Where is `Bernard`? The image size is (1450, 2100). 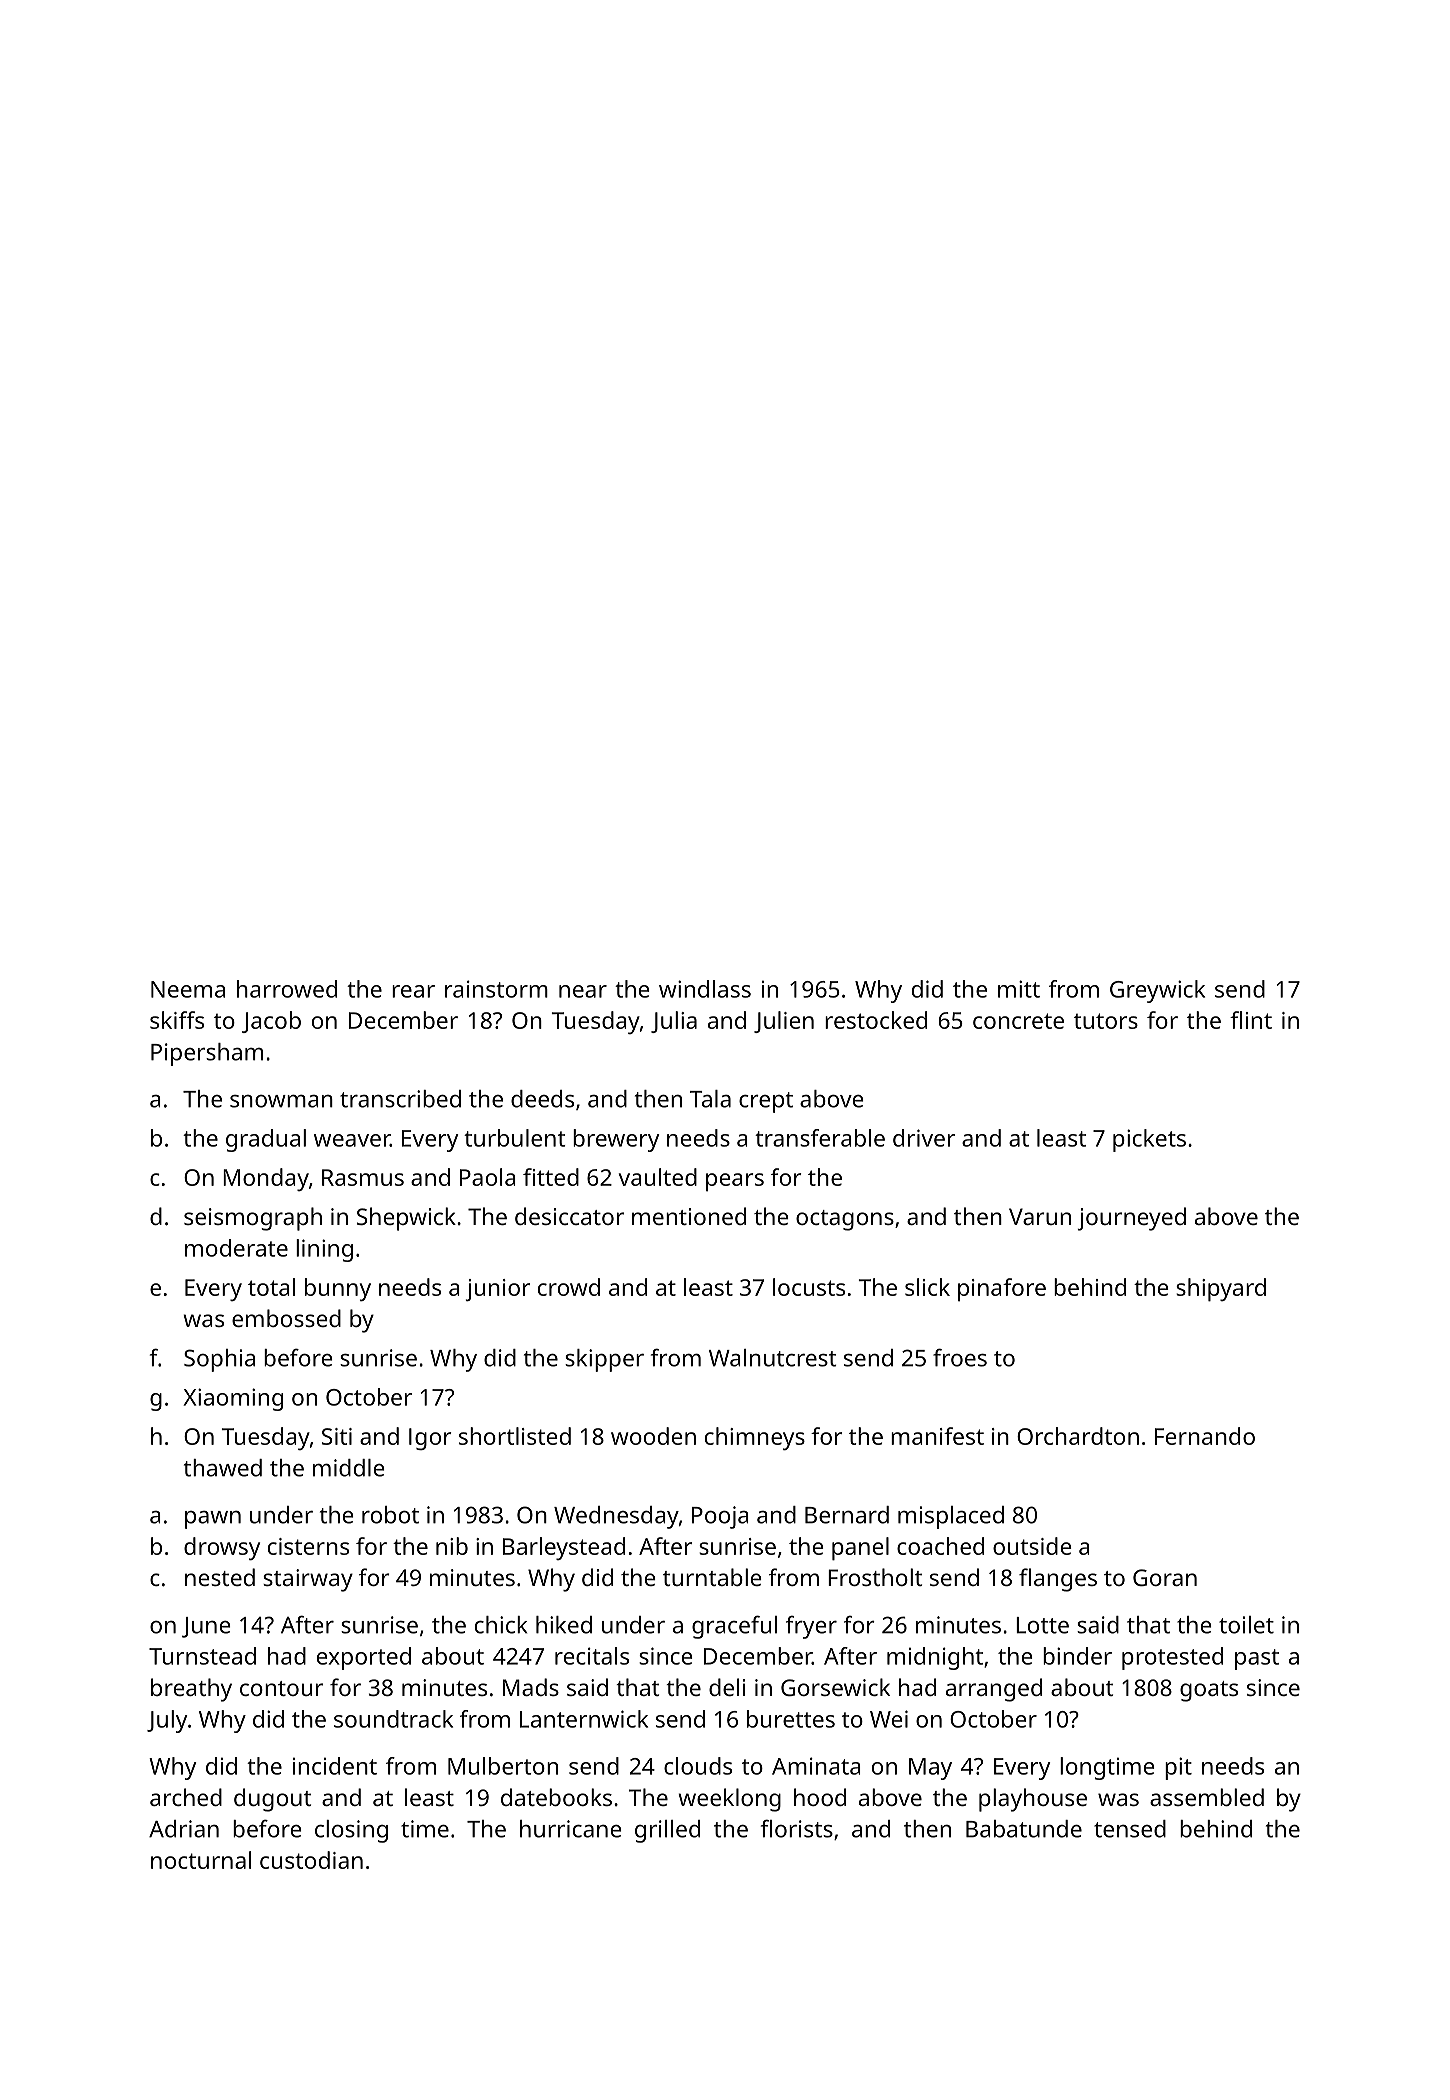 Bernard is located at coordinates (847, 1515).
